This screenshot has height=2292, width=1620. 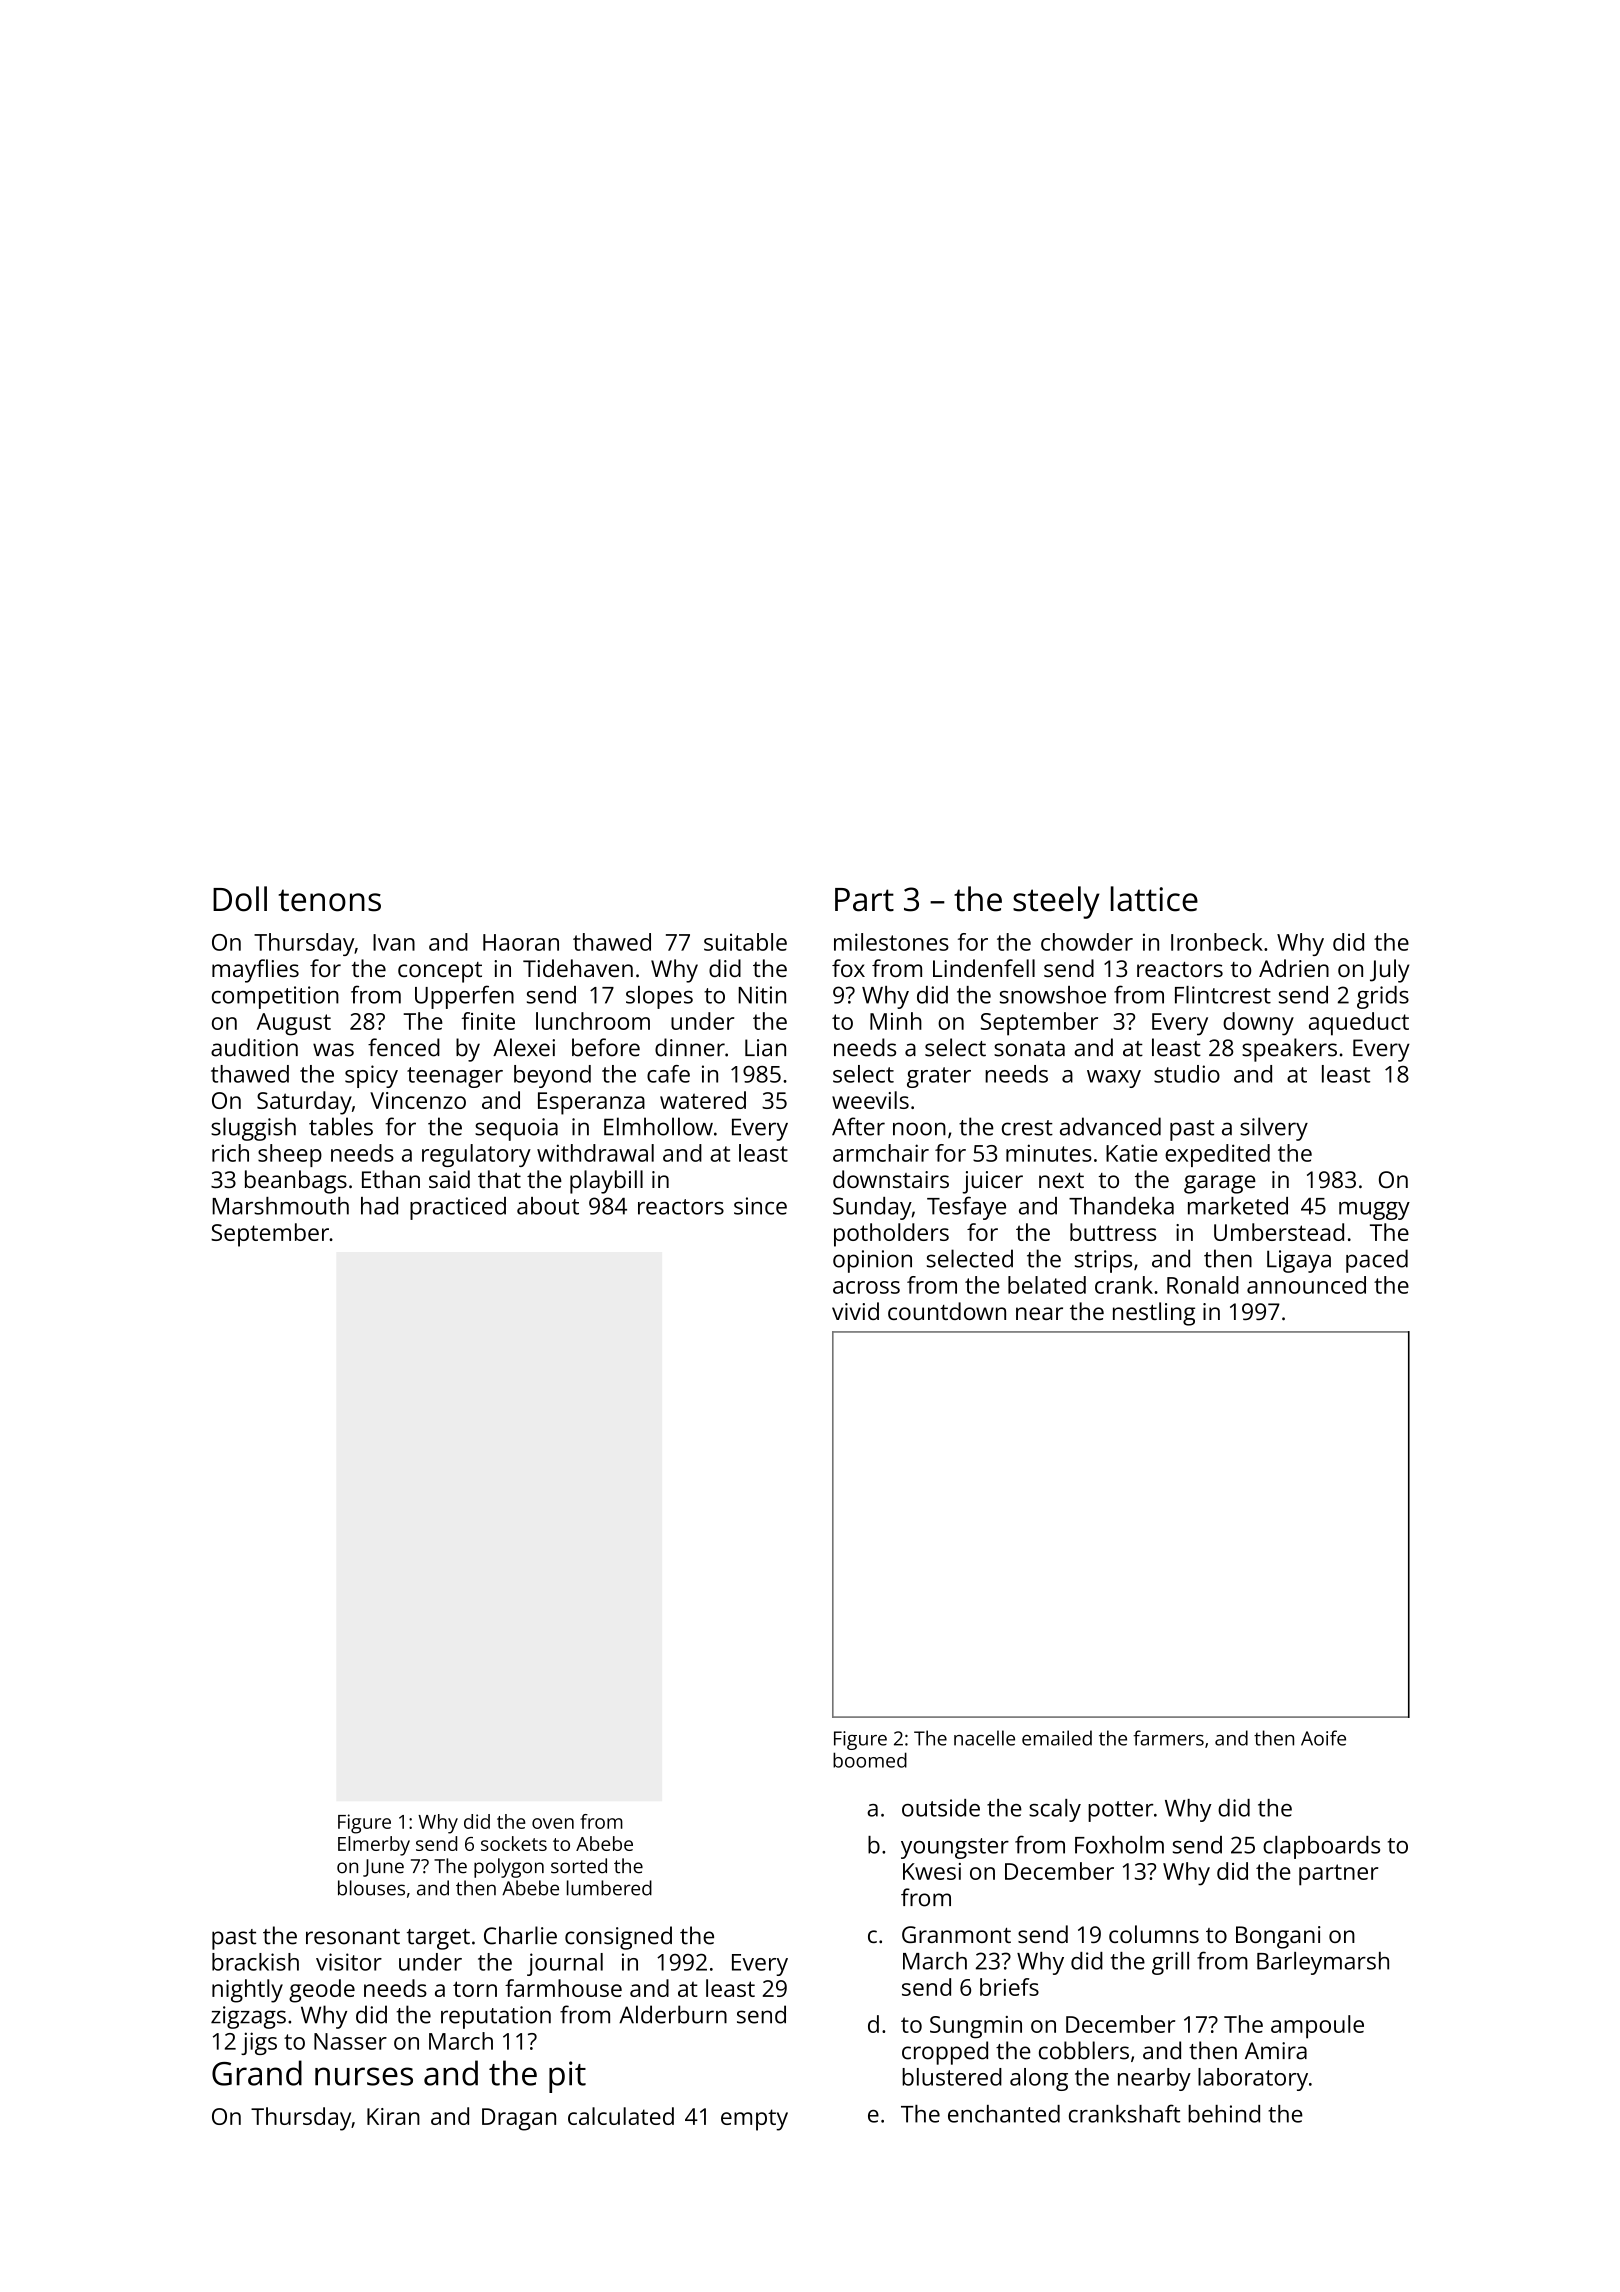 I want to click on muggy, so click(x=1374, y=1211).
